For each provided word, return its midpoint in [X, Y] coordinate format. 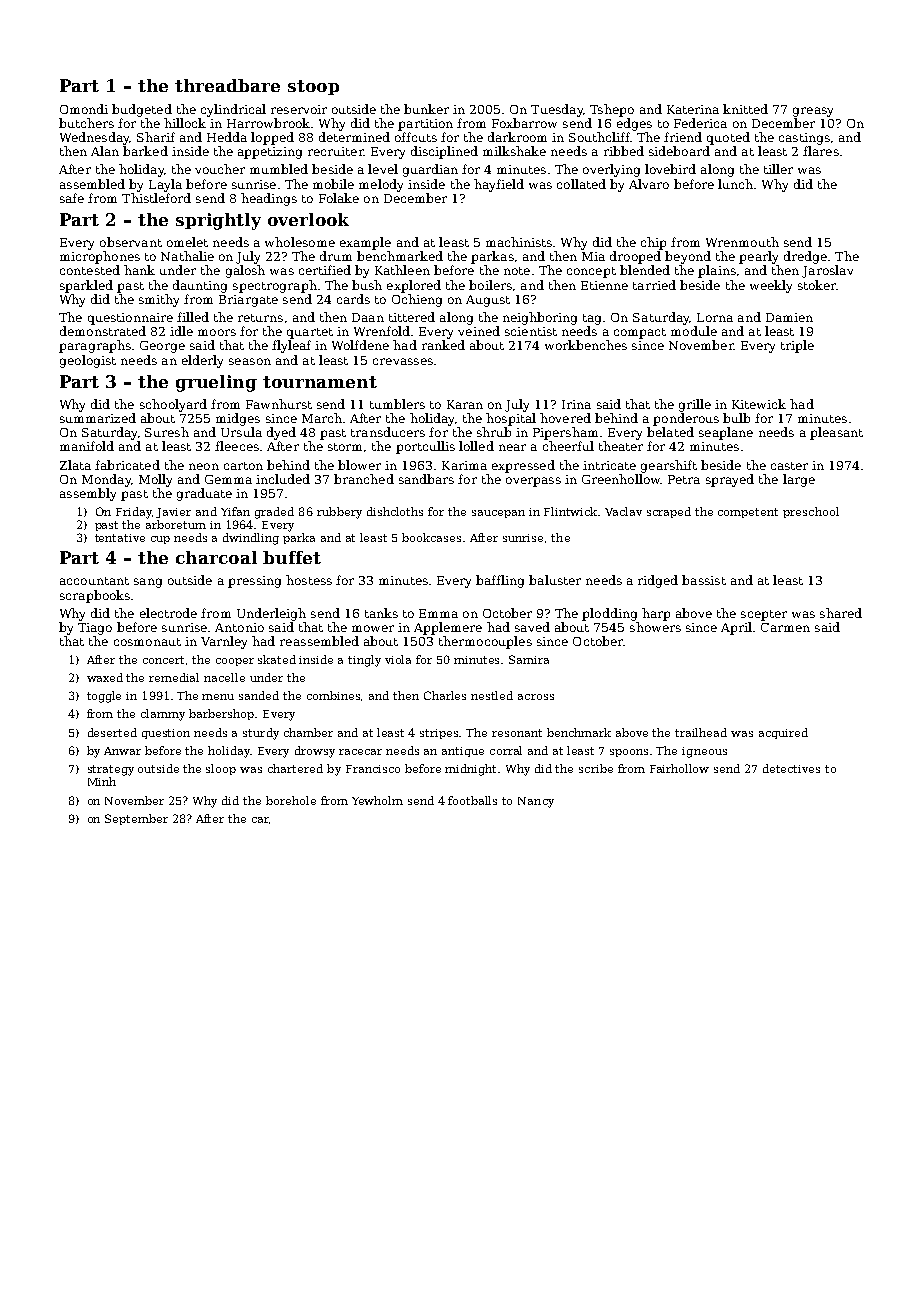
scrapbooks [95, 596]
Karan [465, 404]
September [136, 819]
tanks [381, 613]
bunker [426, 109]
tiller [778, 169]
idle [181, 331]
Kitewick [759, 404]
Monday [106, 480]
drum [336, 256]
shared [841, 613]
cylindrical [233, 110]
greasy [813, 112]
